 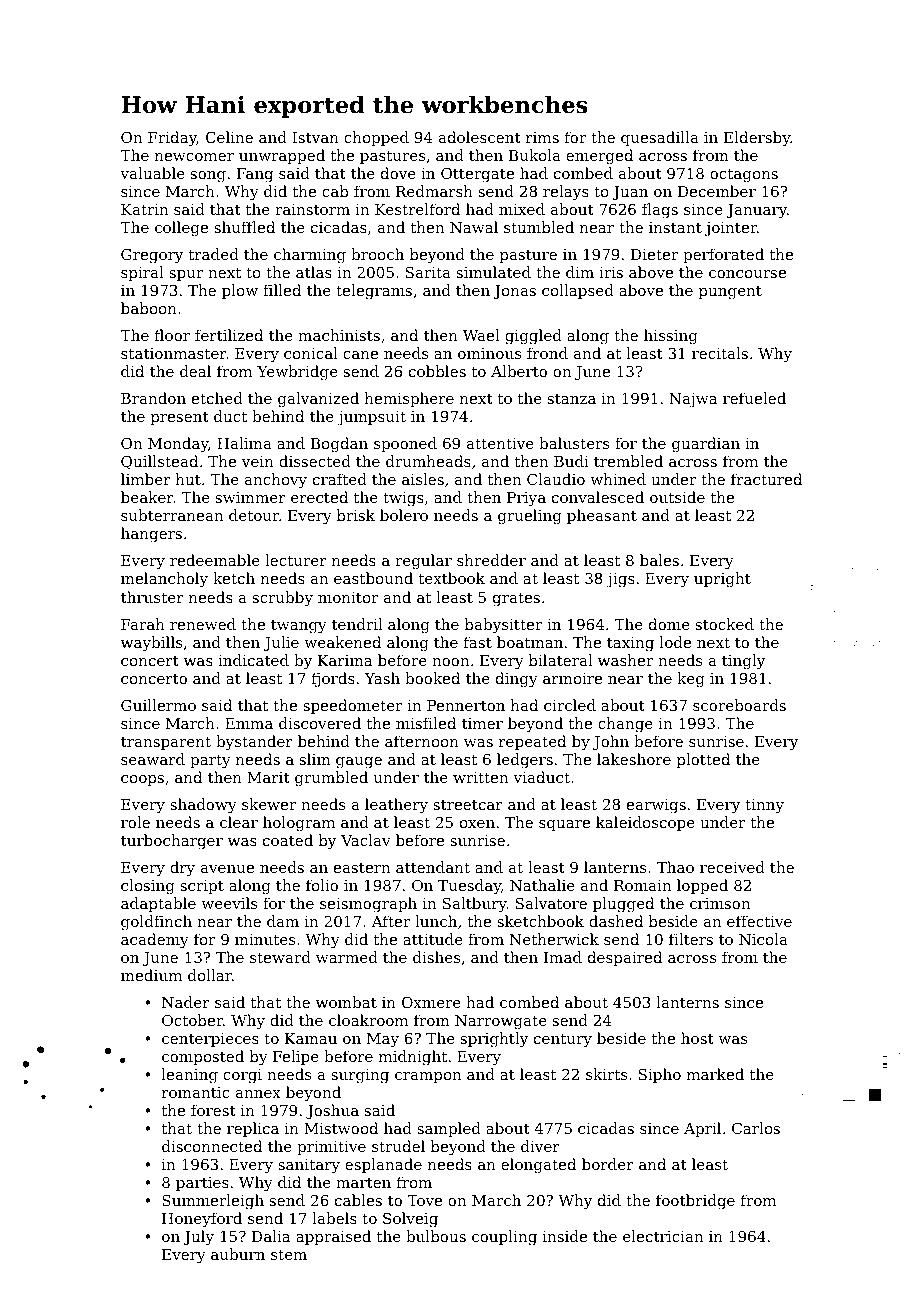 What do you see at coordinates (525, 761) in the page?
I see `ledgers` at bounding box center [525, 761].
